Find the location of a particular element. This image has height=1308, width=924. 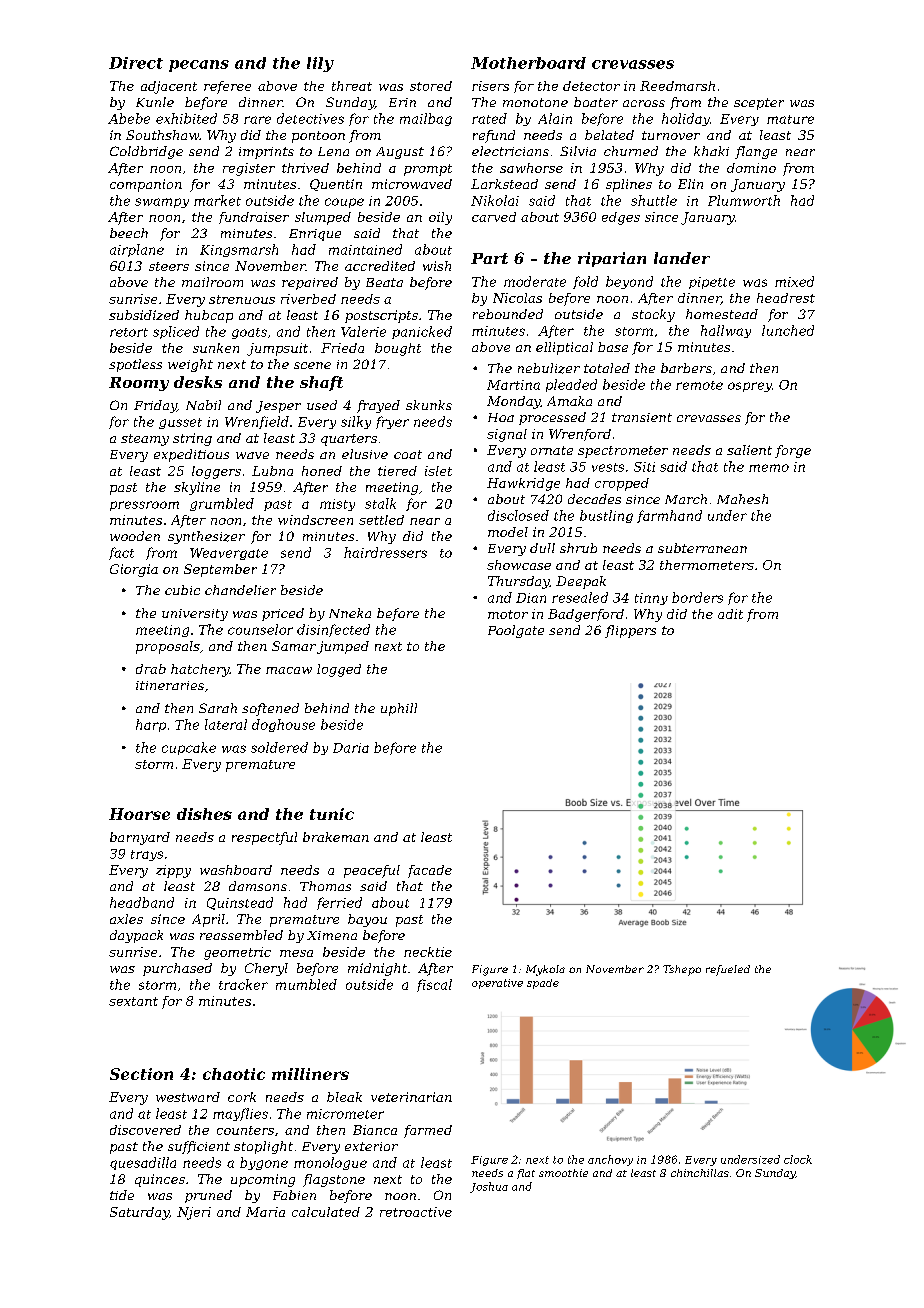

uphill is located at coordinates (399, 709).
